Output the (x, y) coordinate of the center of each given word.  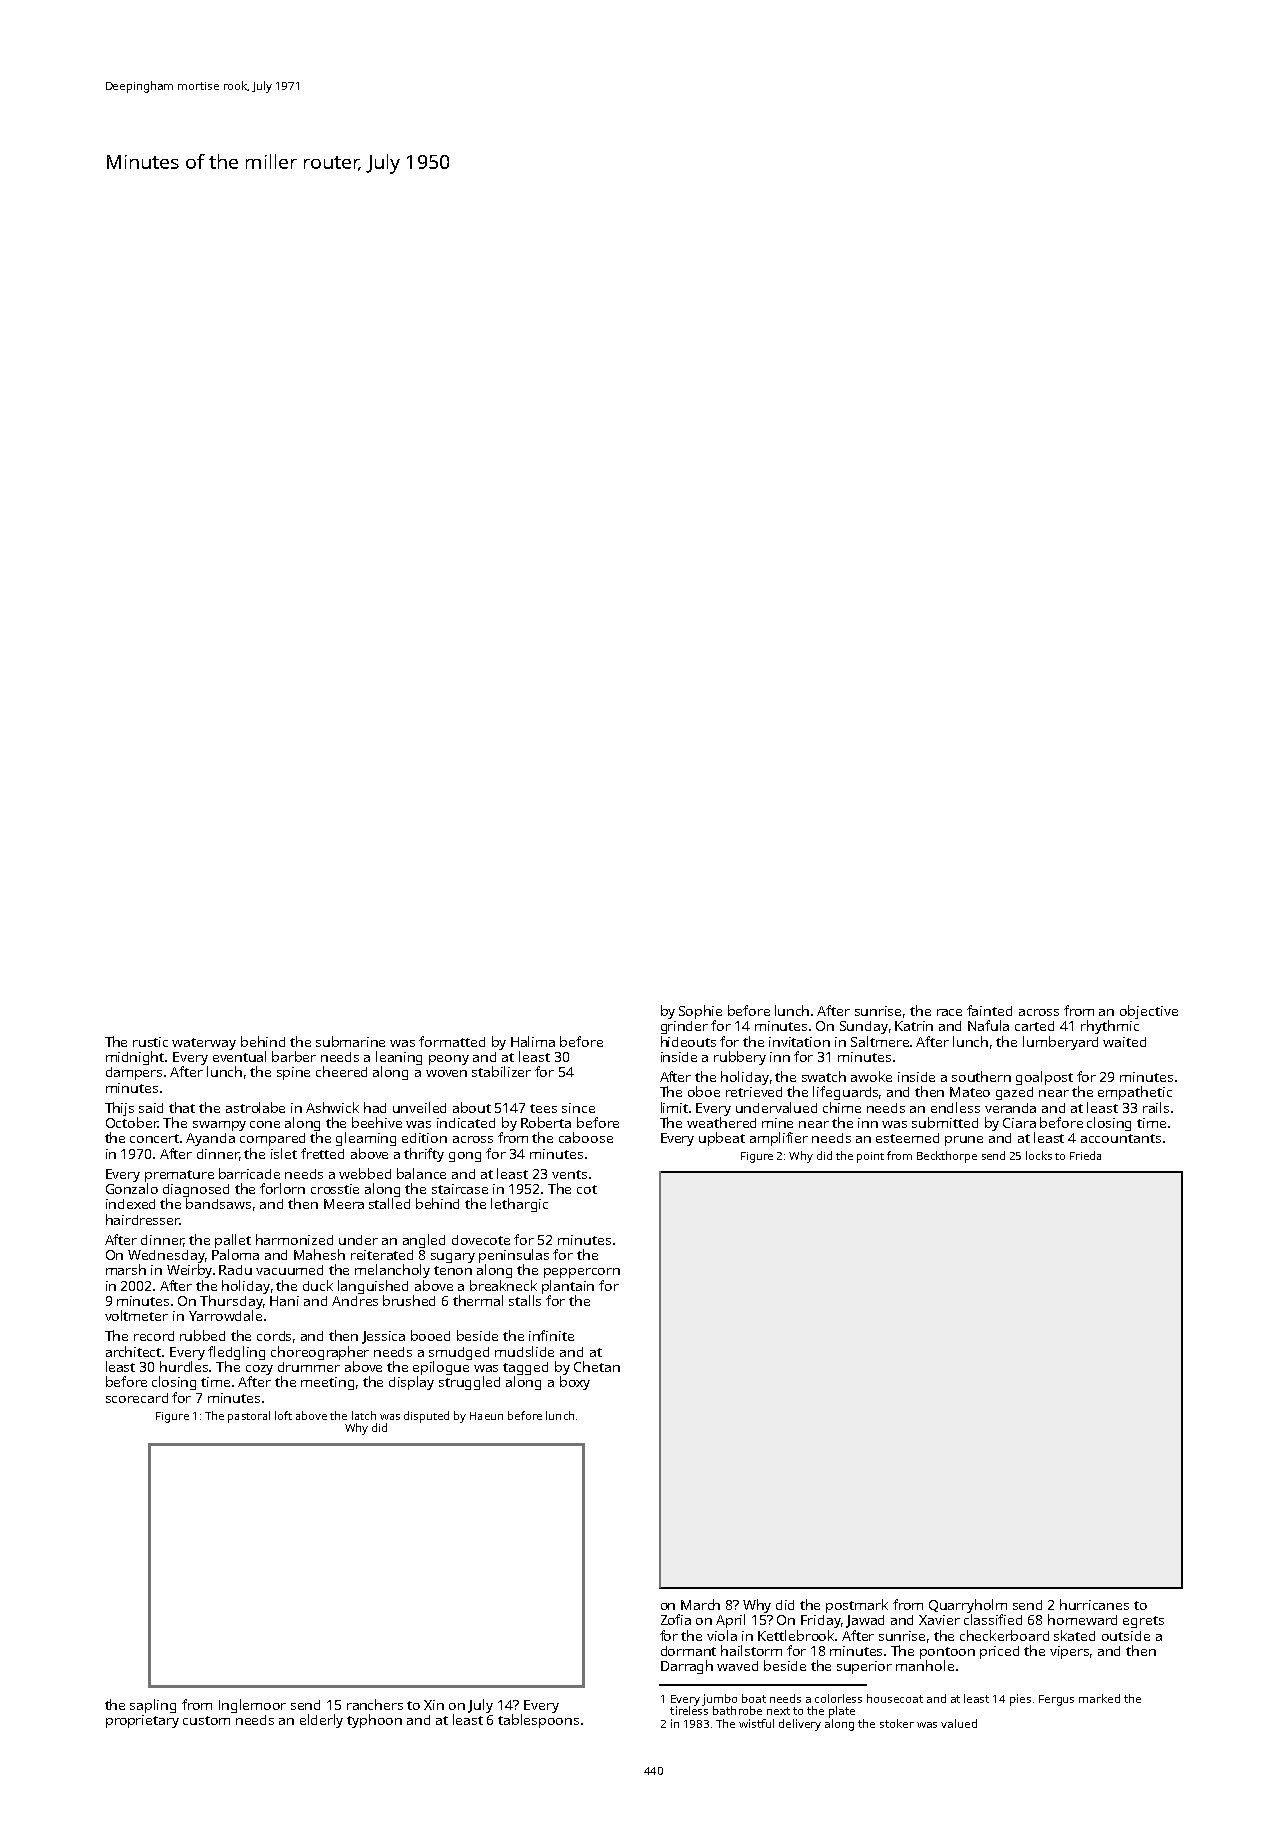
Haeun (486, 1416)
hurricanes (1094, 1604)
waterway (204, 1044)
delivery (800, 1725)
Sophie (700, 1012)
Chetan (597, 1366)
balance (421, 1173)
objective (1149, 1012)
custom (206, 1720)
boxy (575, 1383)
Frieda (1085, 1155)
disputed (426, 1417)
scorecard (137, 1398)
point (870, 1157)
